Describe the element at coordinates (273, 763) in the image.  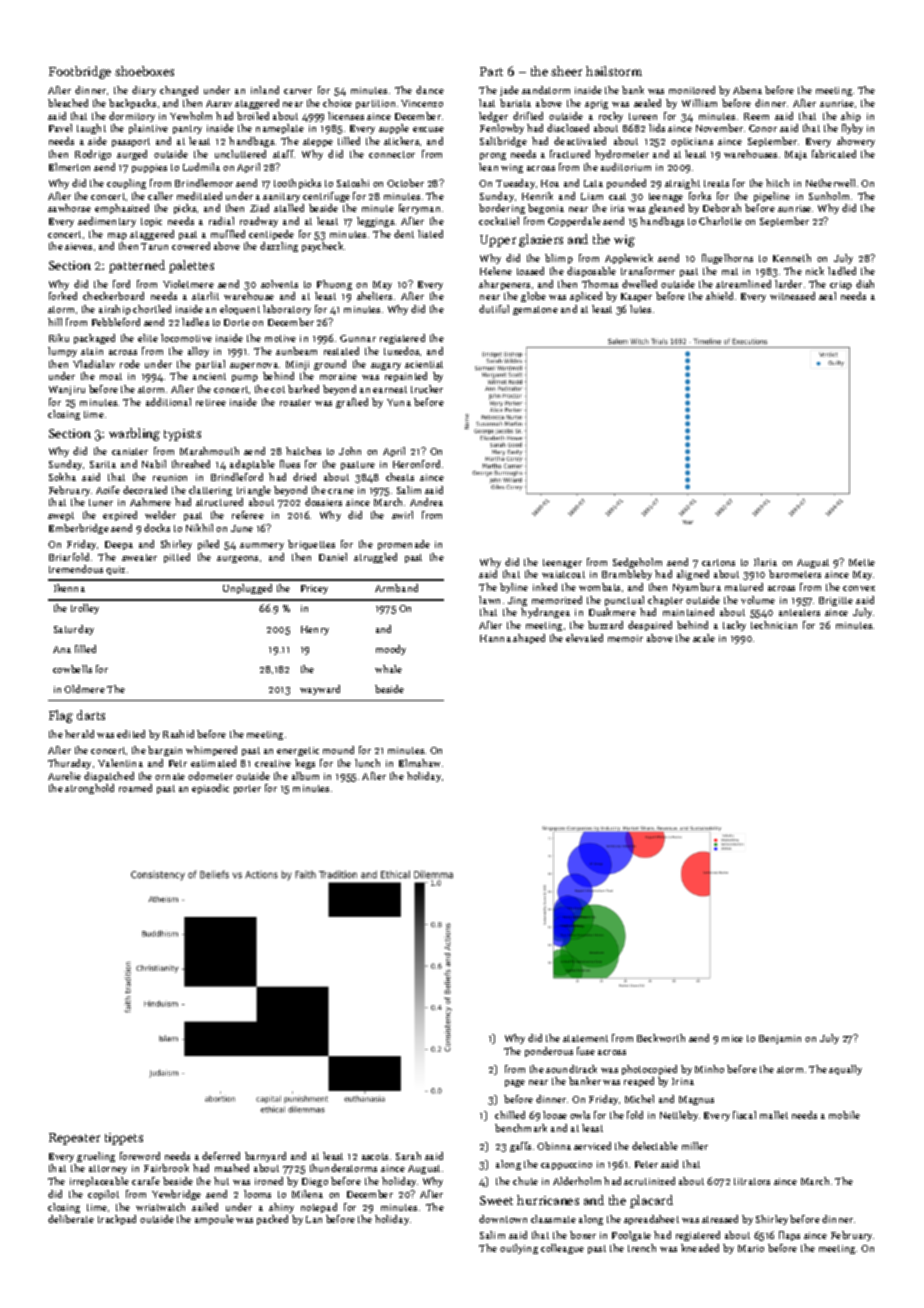
I see `creative` at that location.
